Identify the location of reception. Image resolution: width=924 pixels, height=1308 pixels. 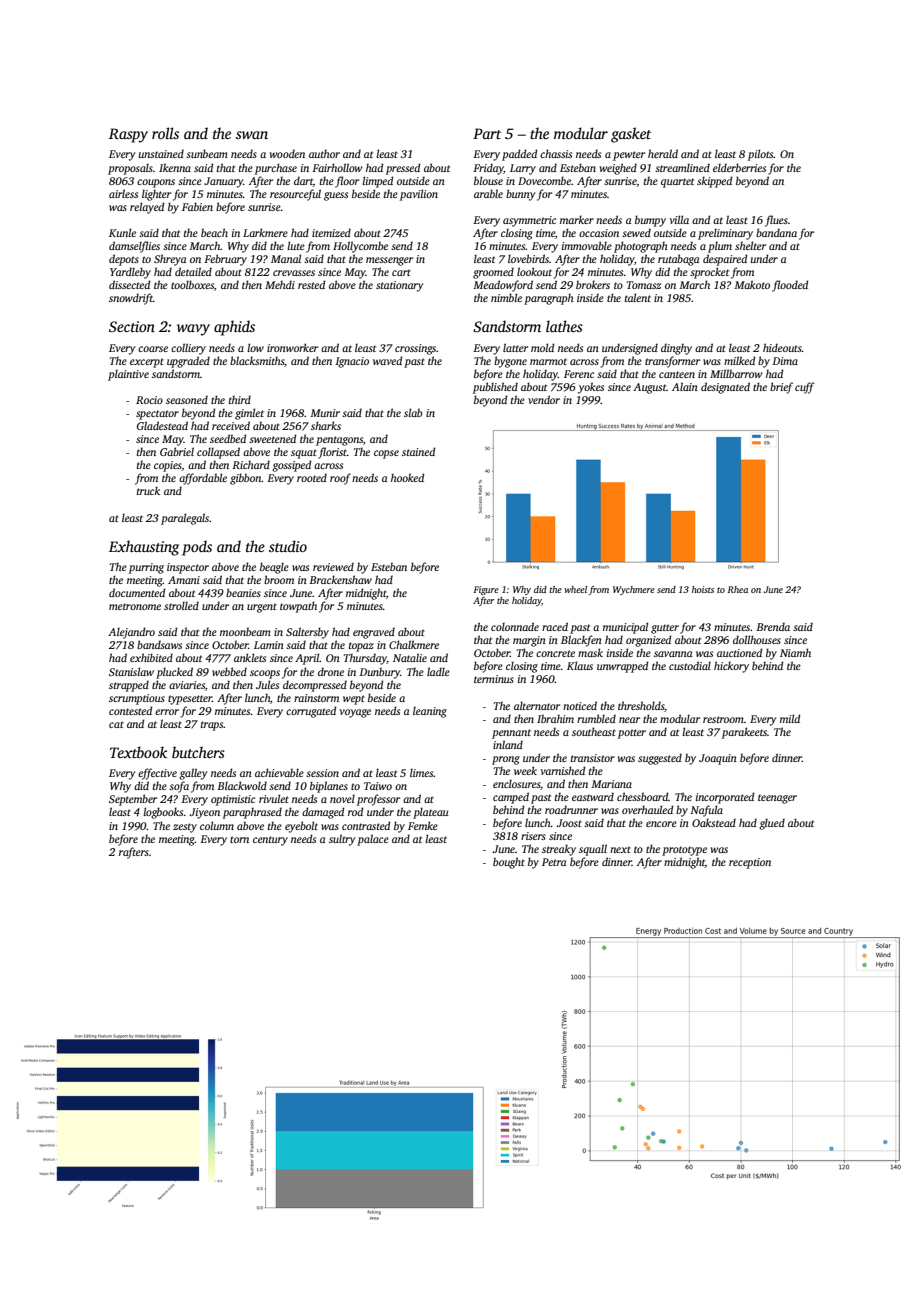
(750, 863).
